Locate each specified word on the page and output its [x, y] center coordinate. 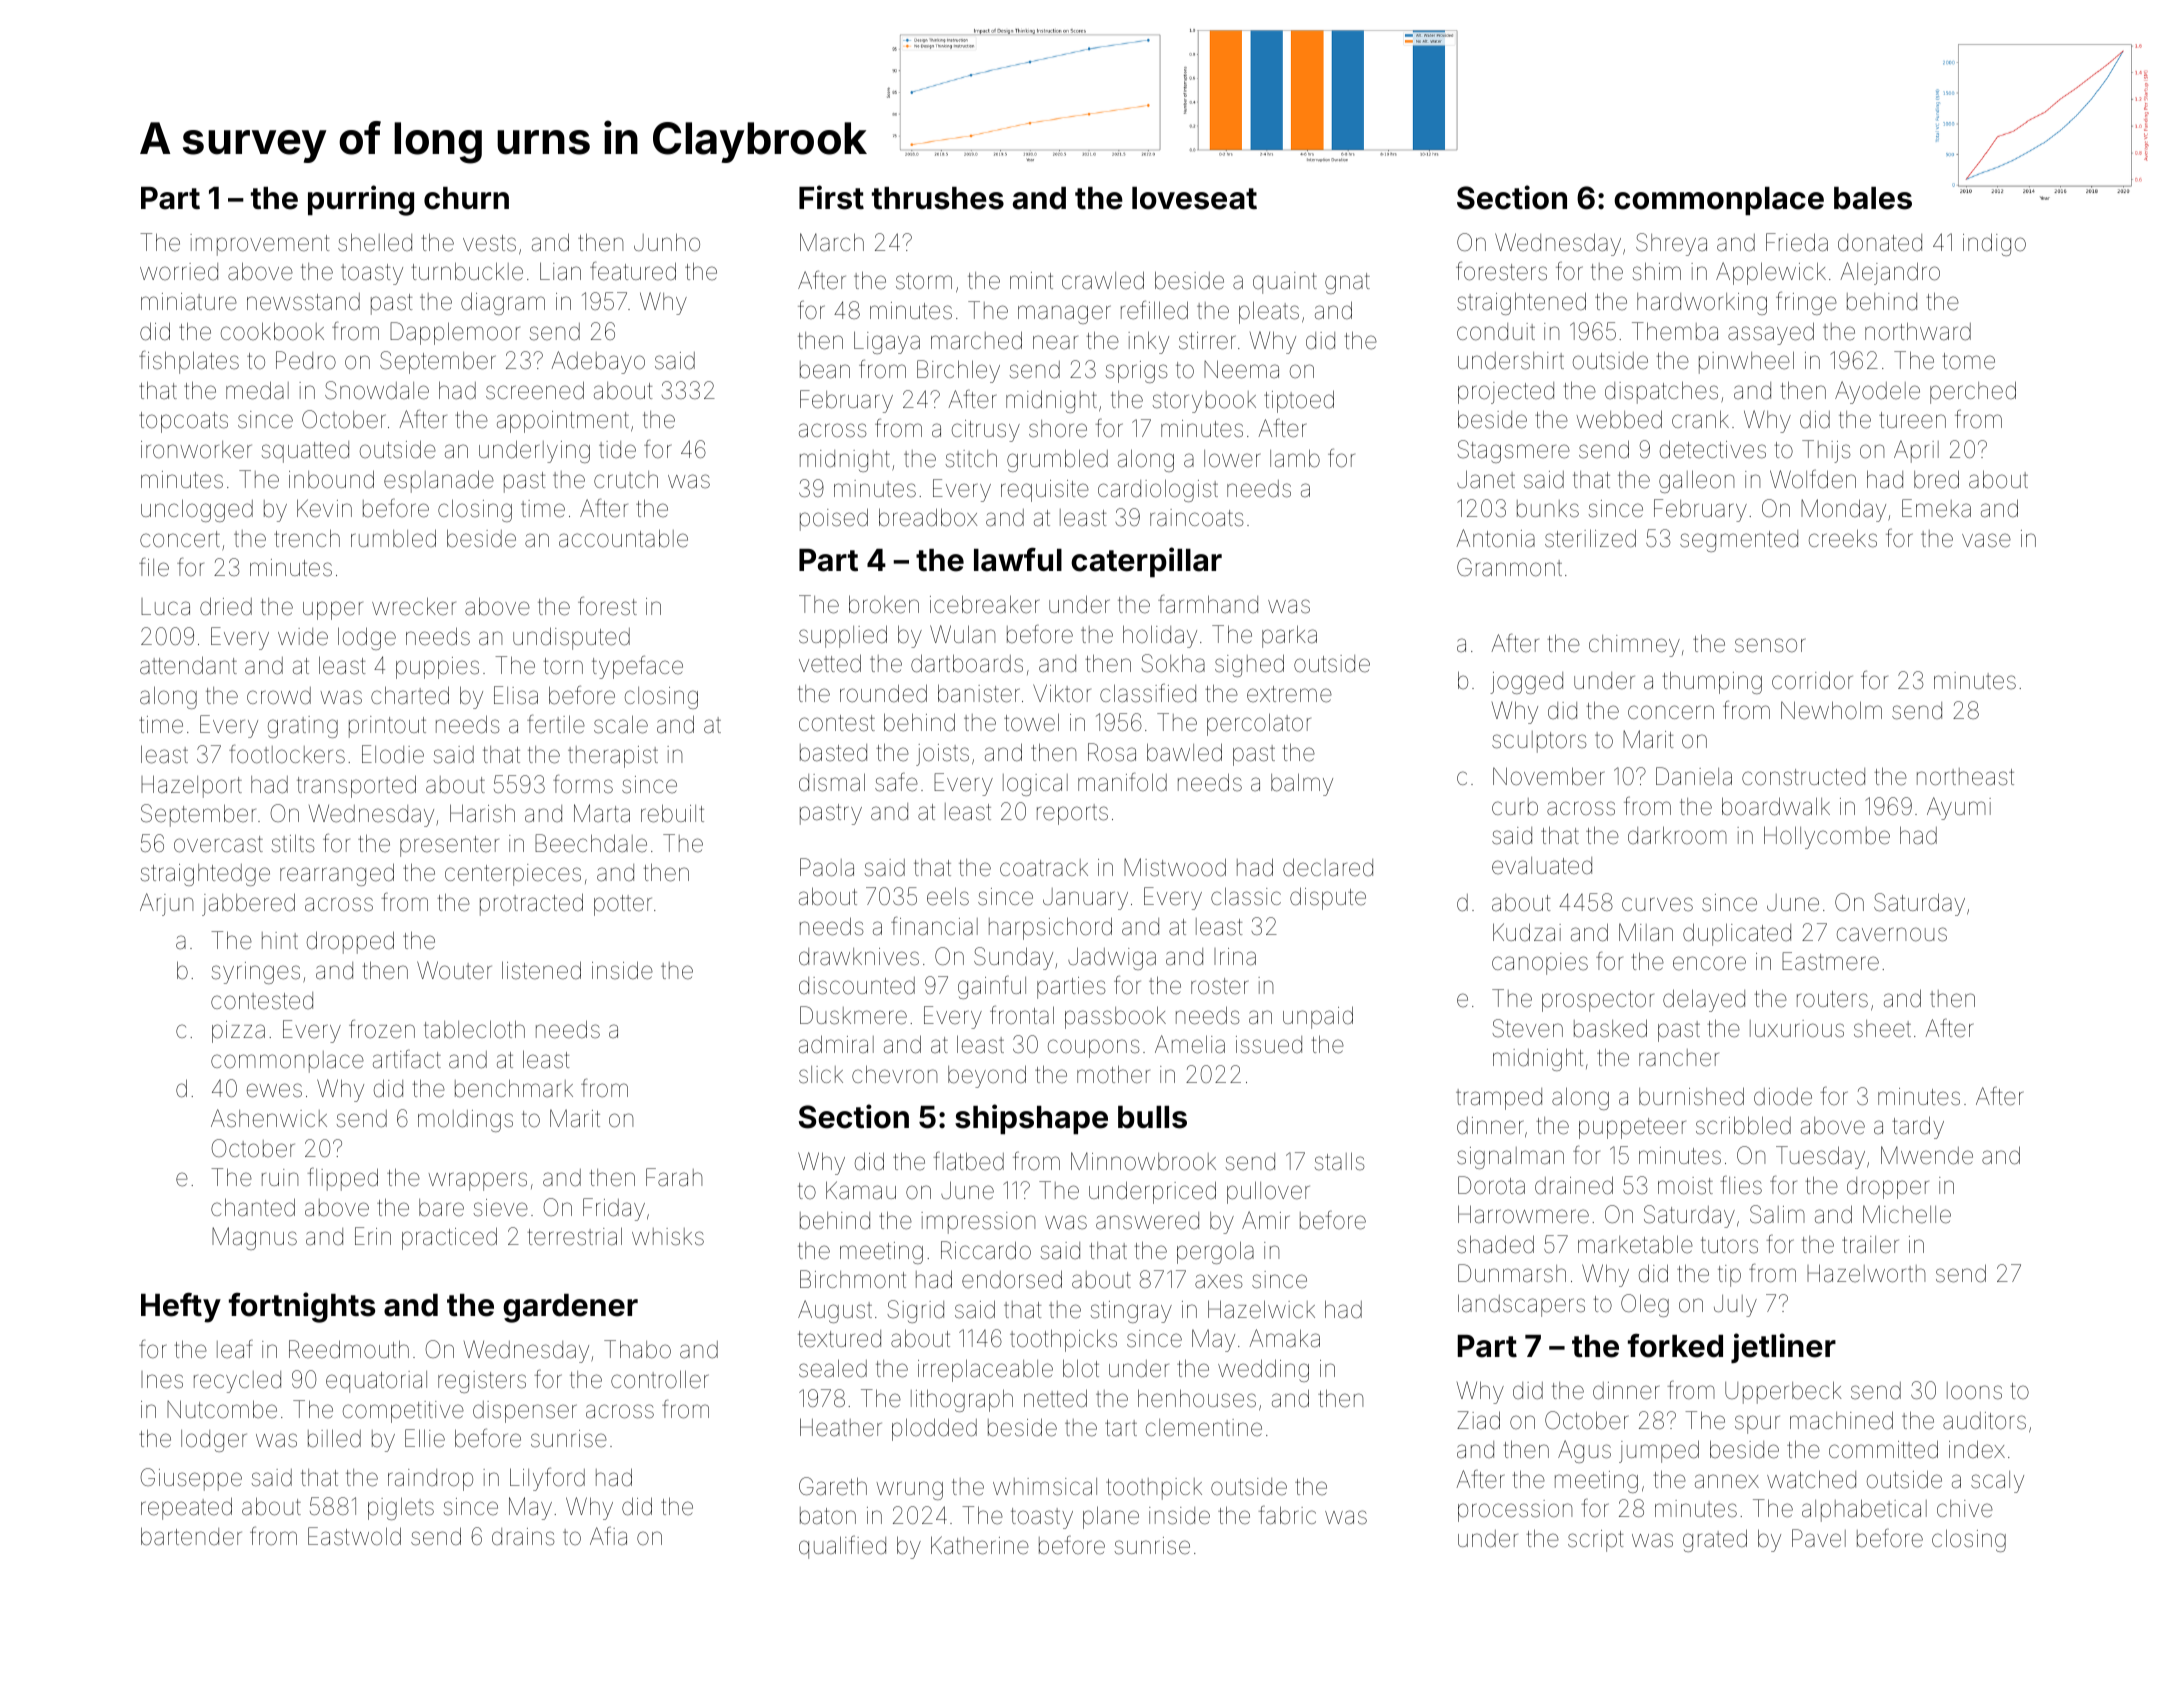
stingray [1131, 1312]
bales [1873, 198]
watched [1811, 1479]
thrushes [938, 198]
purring [361, 200]
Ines [162, 1380]
